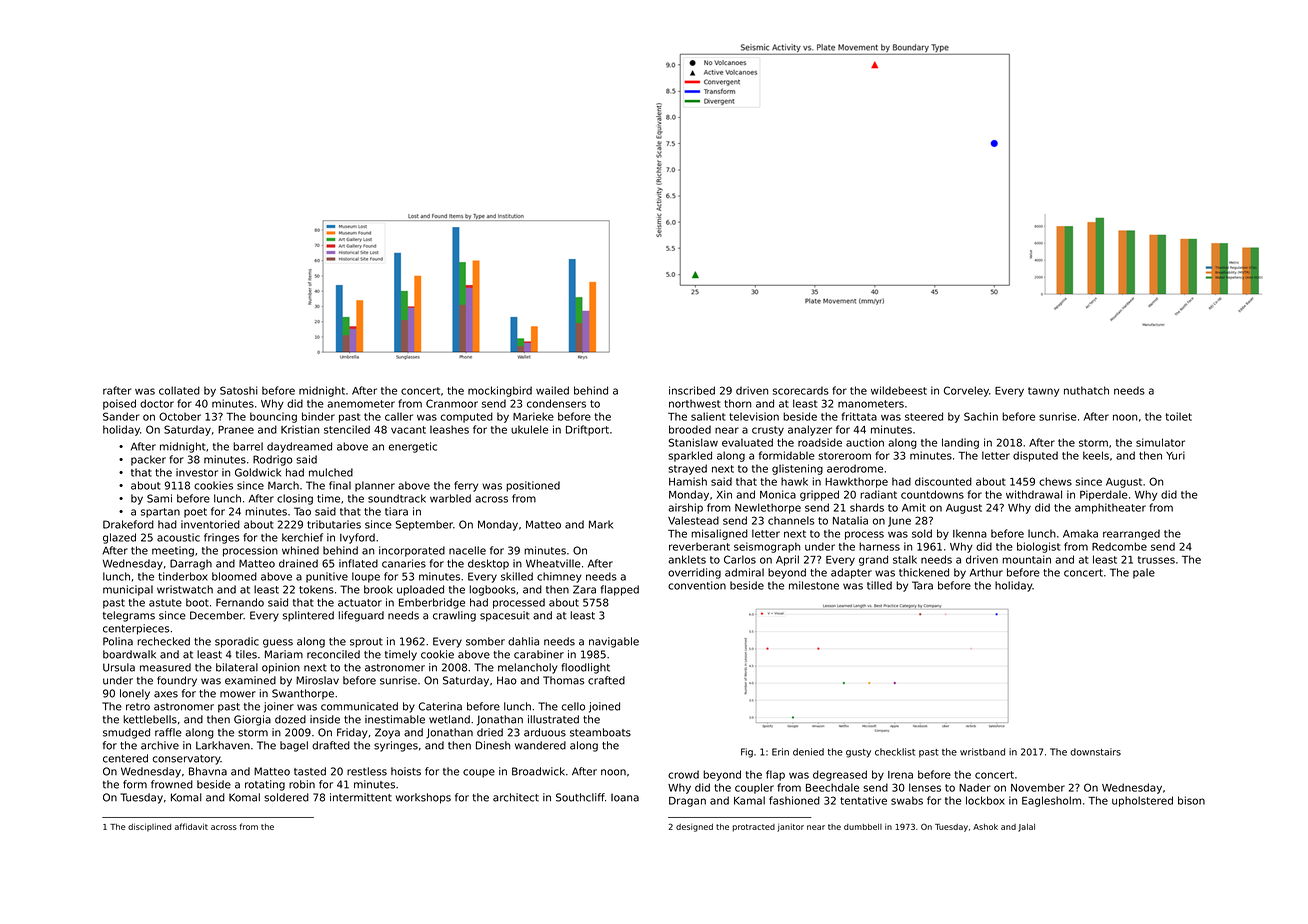 Image resolution: width=1308 pixels, height=924 pixels. I want to click on biologist, so click(1038, 547).
